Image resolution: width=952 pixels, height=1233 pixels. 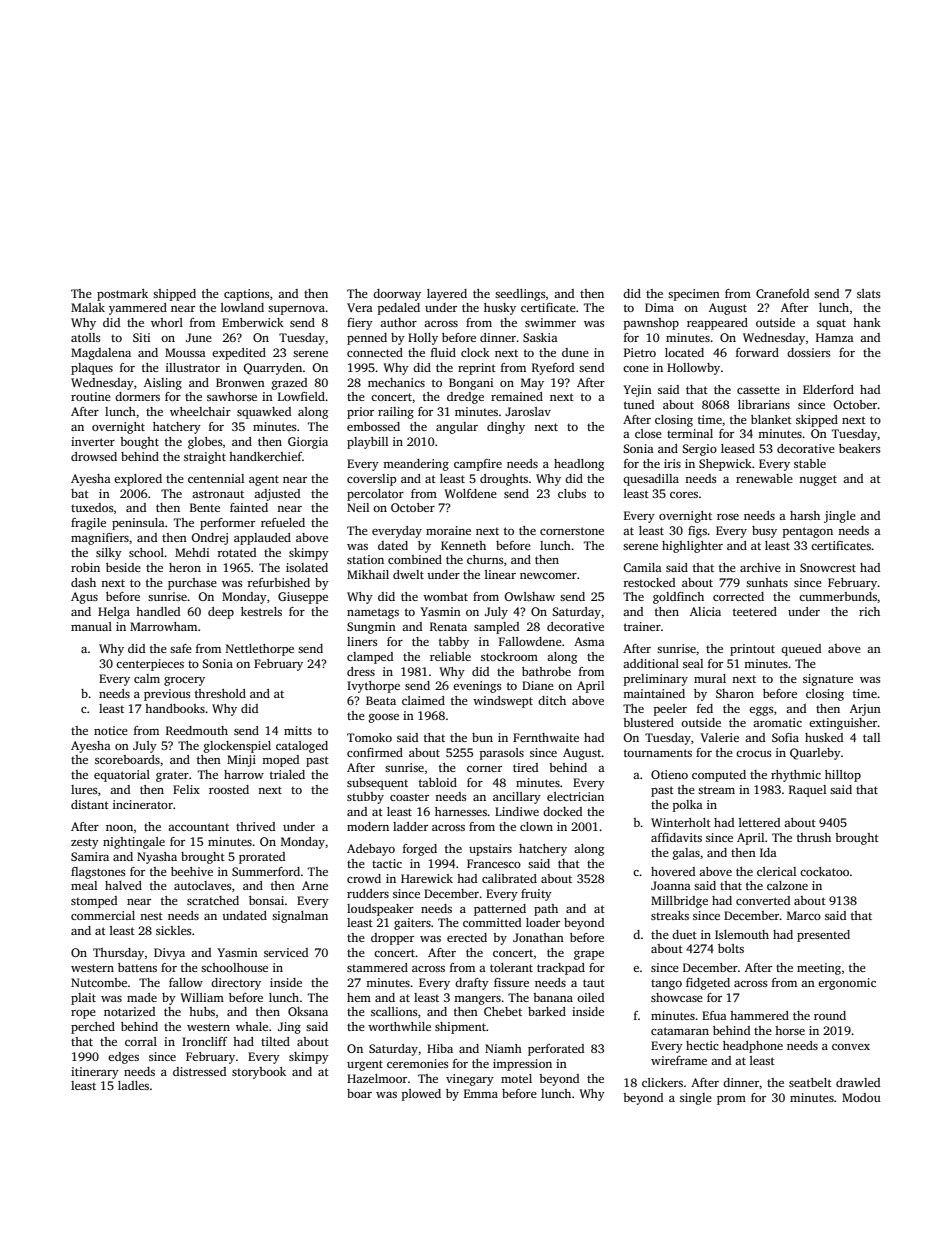 What do you see at coordinates (421, 1095) in the image?
I see `plowed` at bounding box center [421, 1095].
